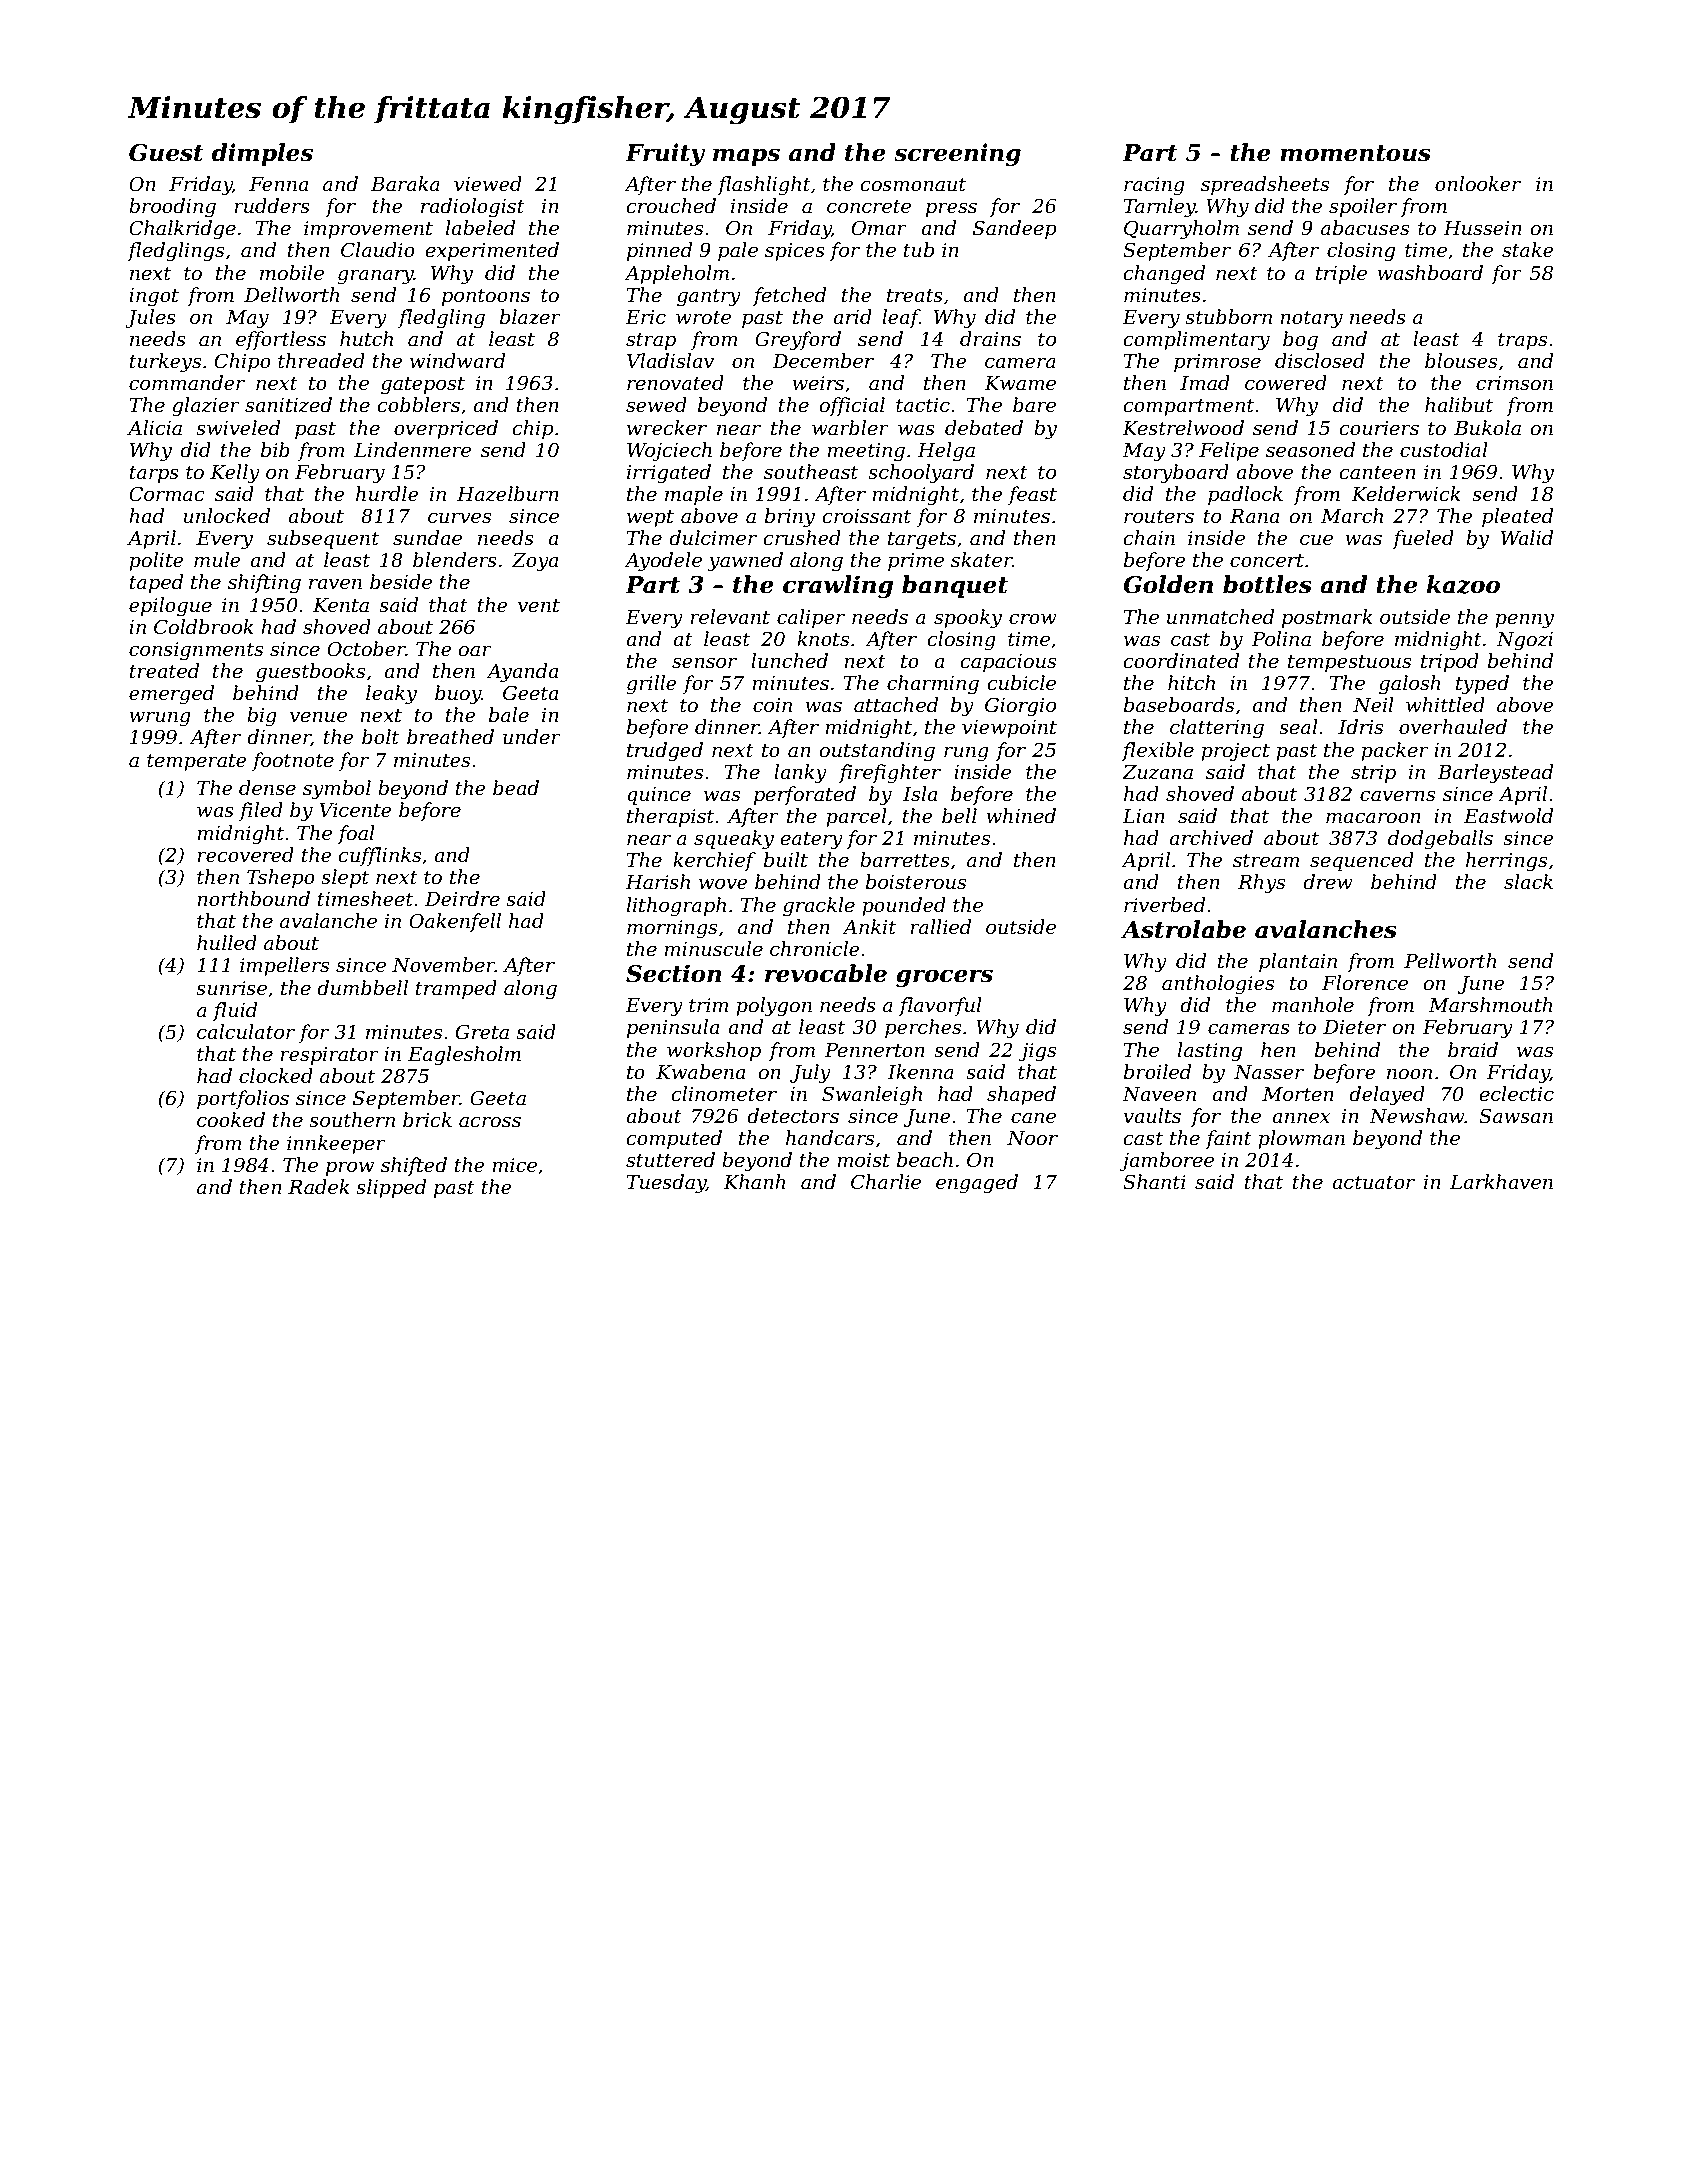  Describe the element at coordinates (345, 878) in the screenshot. I see `slept` at that location.
